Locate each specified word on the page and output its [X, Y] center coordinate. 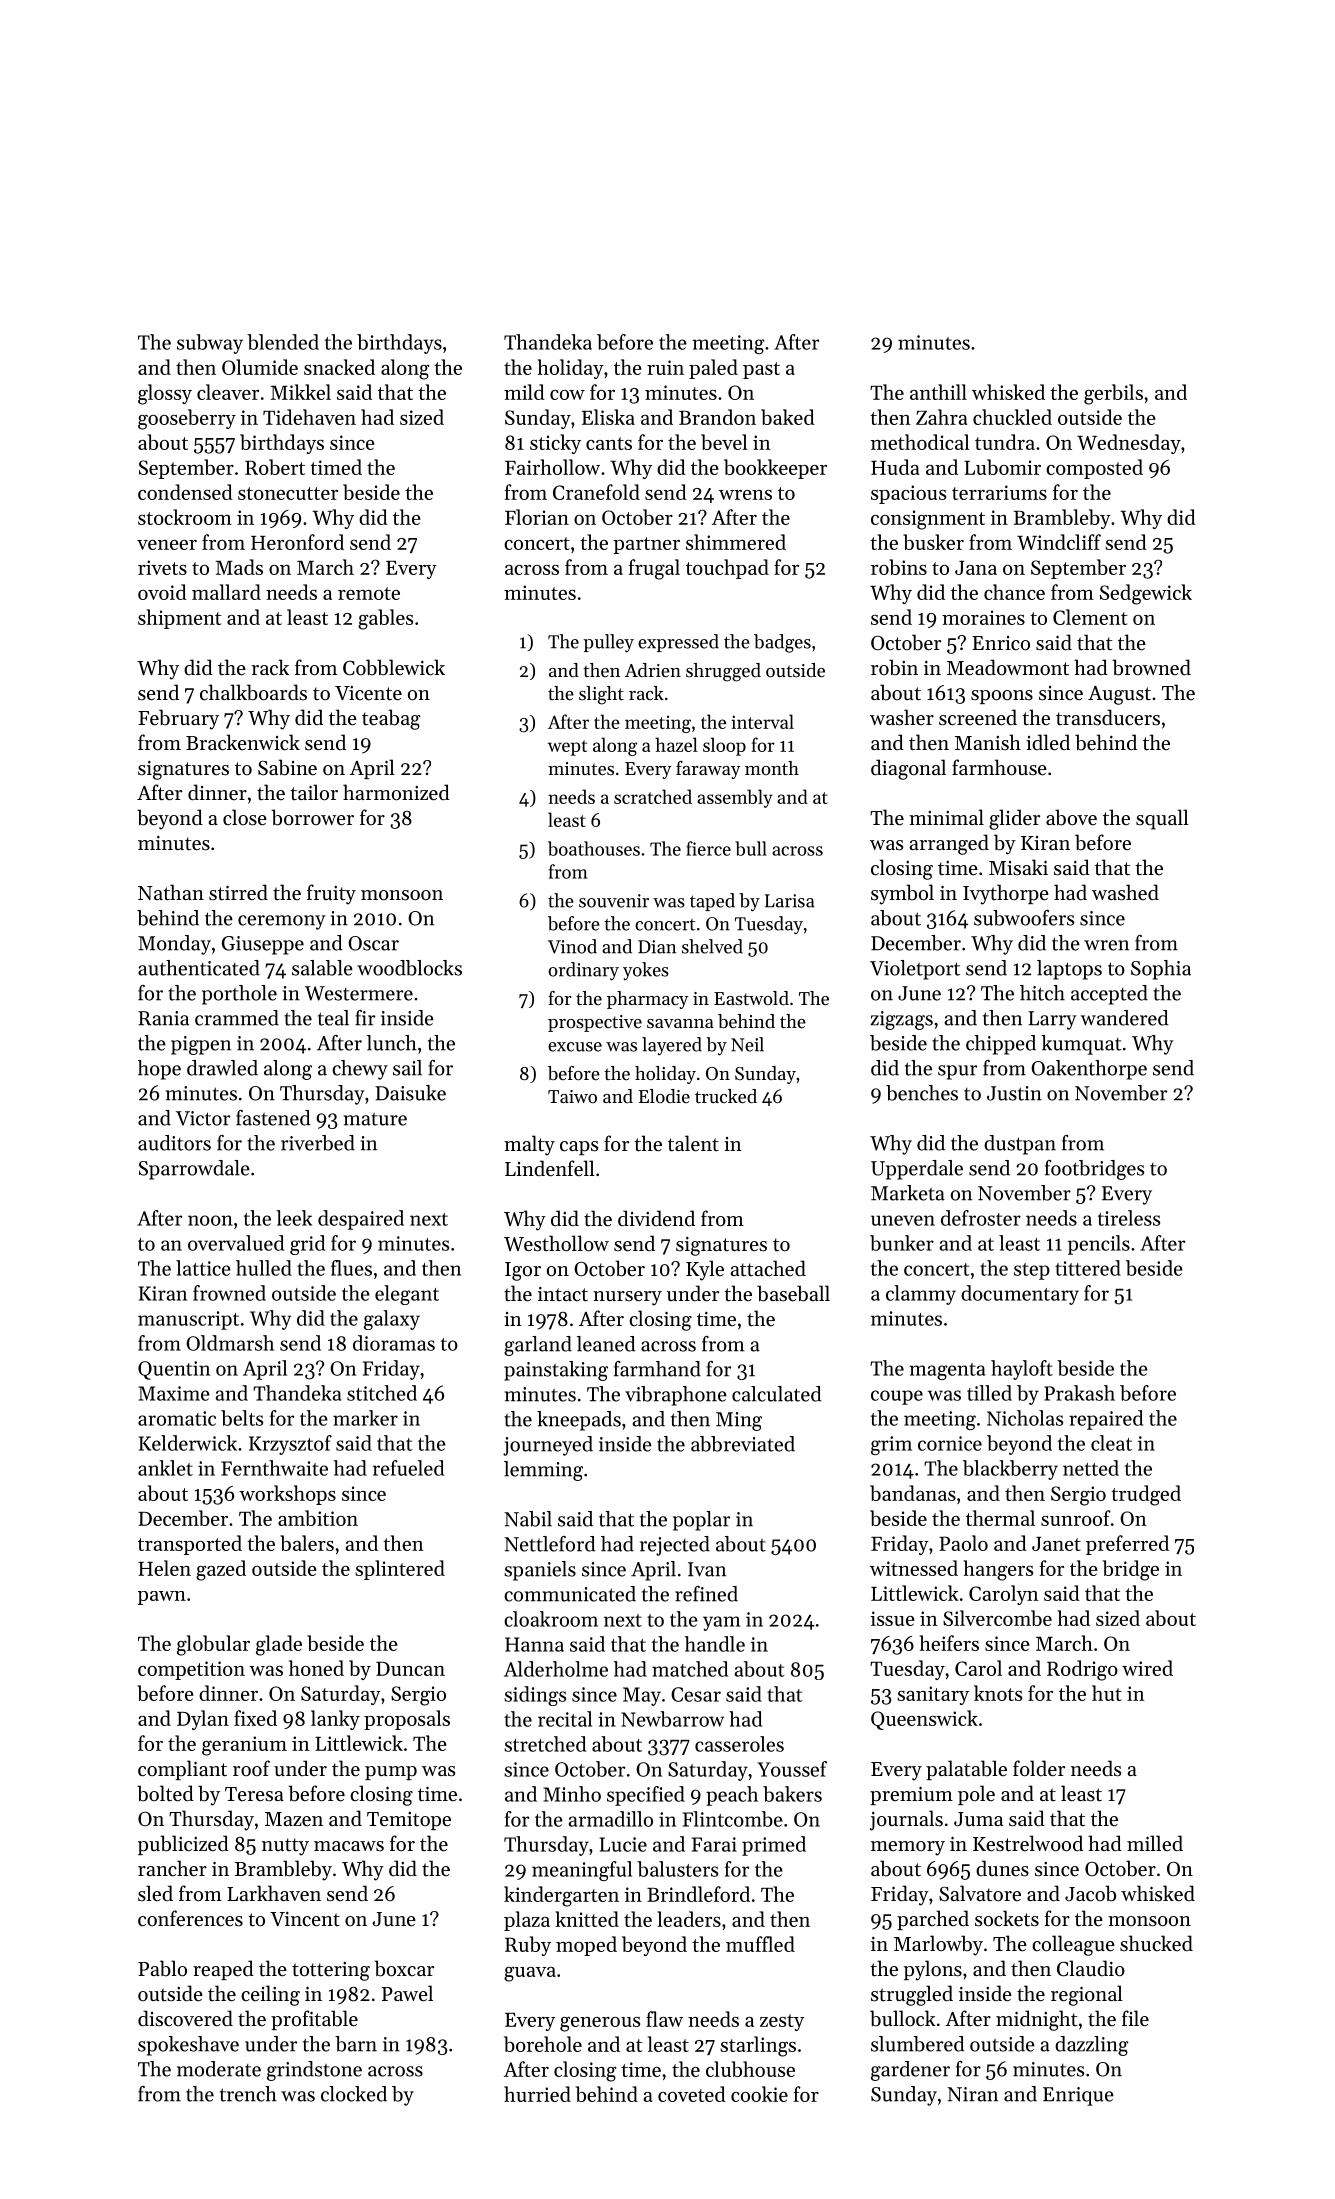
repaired [1106, 1420]
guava [530, 1974]
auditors [174, 1143]
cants [609, 443]
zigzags [901, 1020]
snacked [339, 367]
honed [316, 1668]
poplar [701, 1521]
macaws [349, 1846]
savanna [680, 1023]
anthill [938, 392]
